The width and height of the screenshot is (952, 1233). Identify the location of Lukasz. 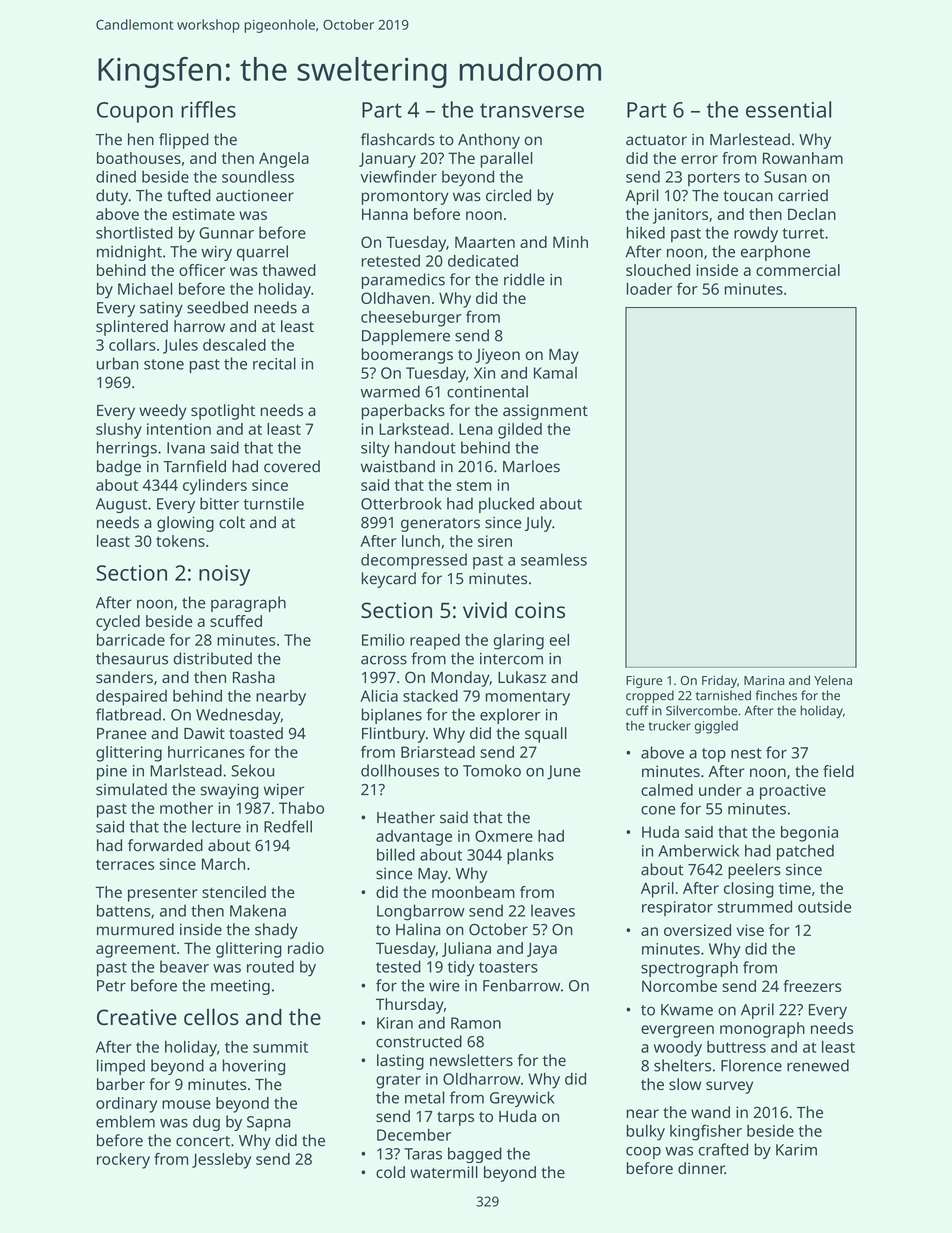
(522, 677).
